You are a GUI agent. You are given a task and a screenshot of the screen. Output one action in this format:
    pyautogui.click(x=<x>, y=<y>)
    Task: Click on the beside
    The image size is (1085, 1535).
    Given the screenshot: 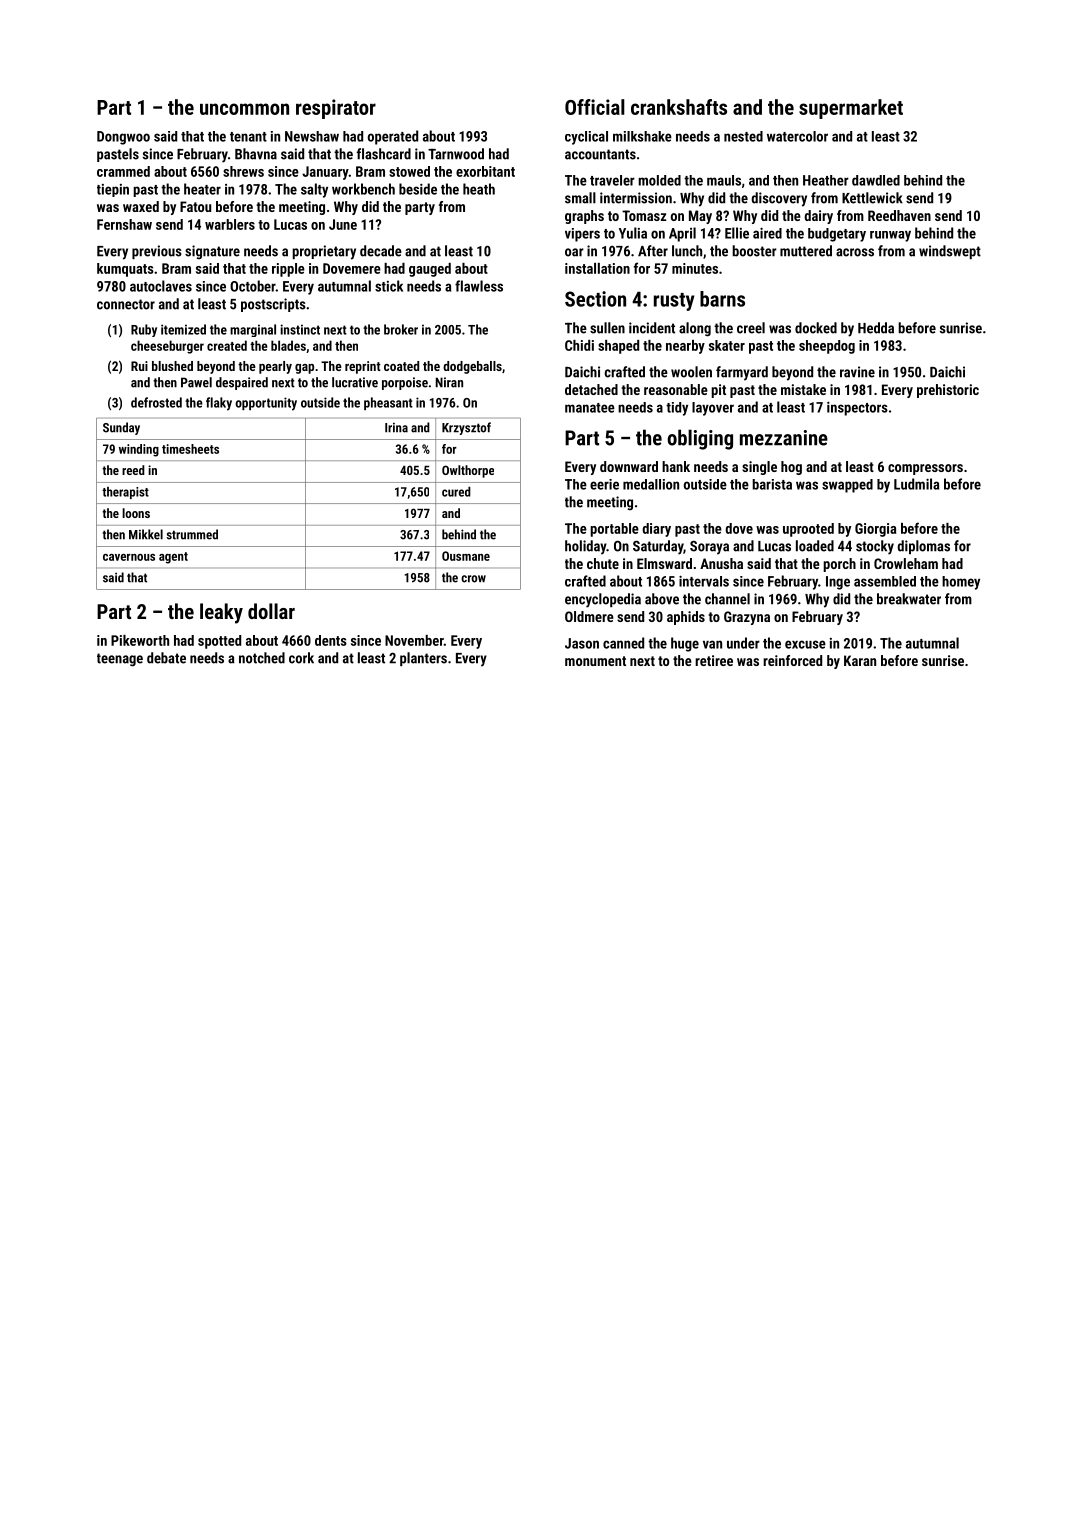 What is the action you would take?
    pyautogui.click(x=418, y=189)
